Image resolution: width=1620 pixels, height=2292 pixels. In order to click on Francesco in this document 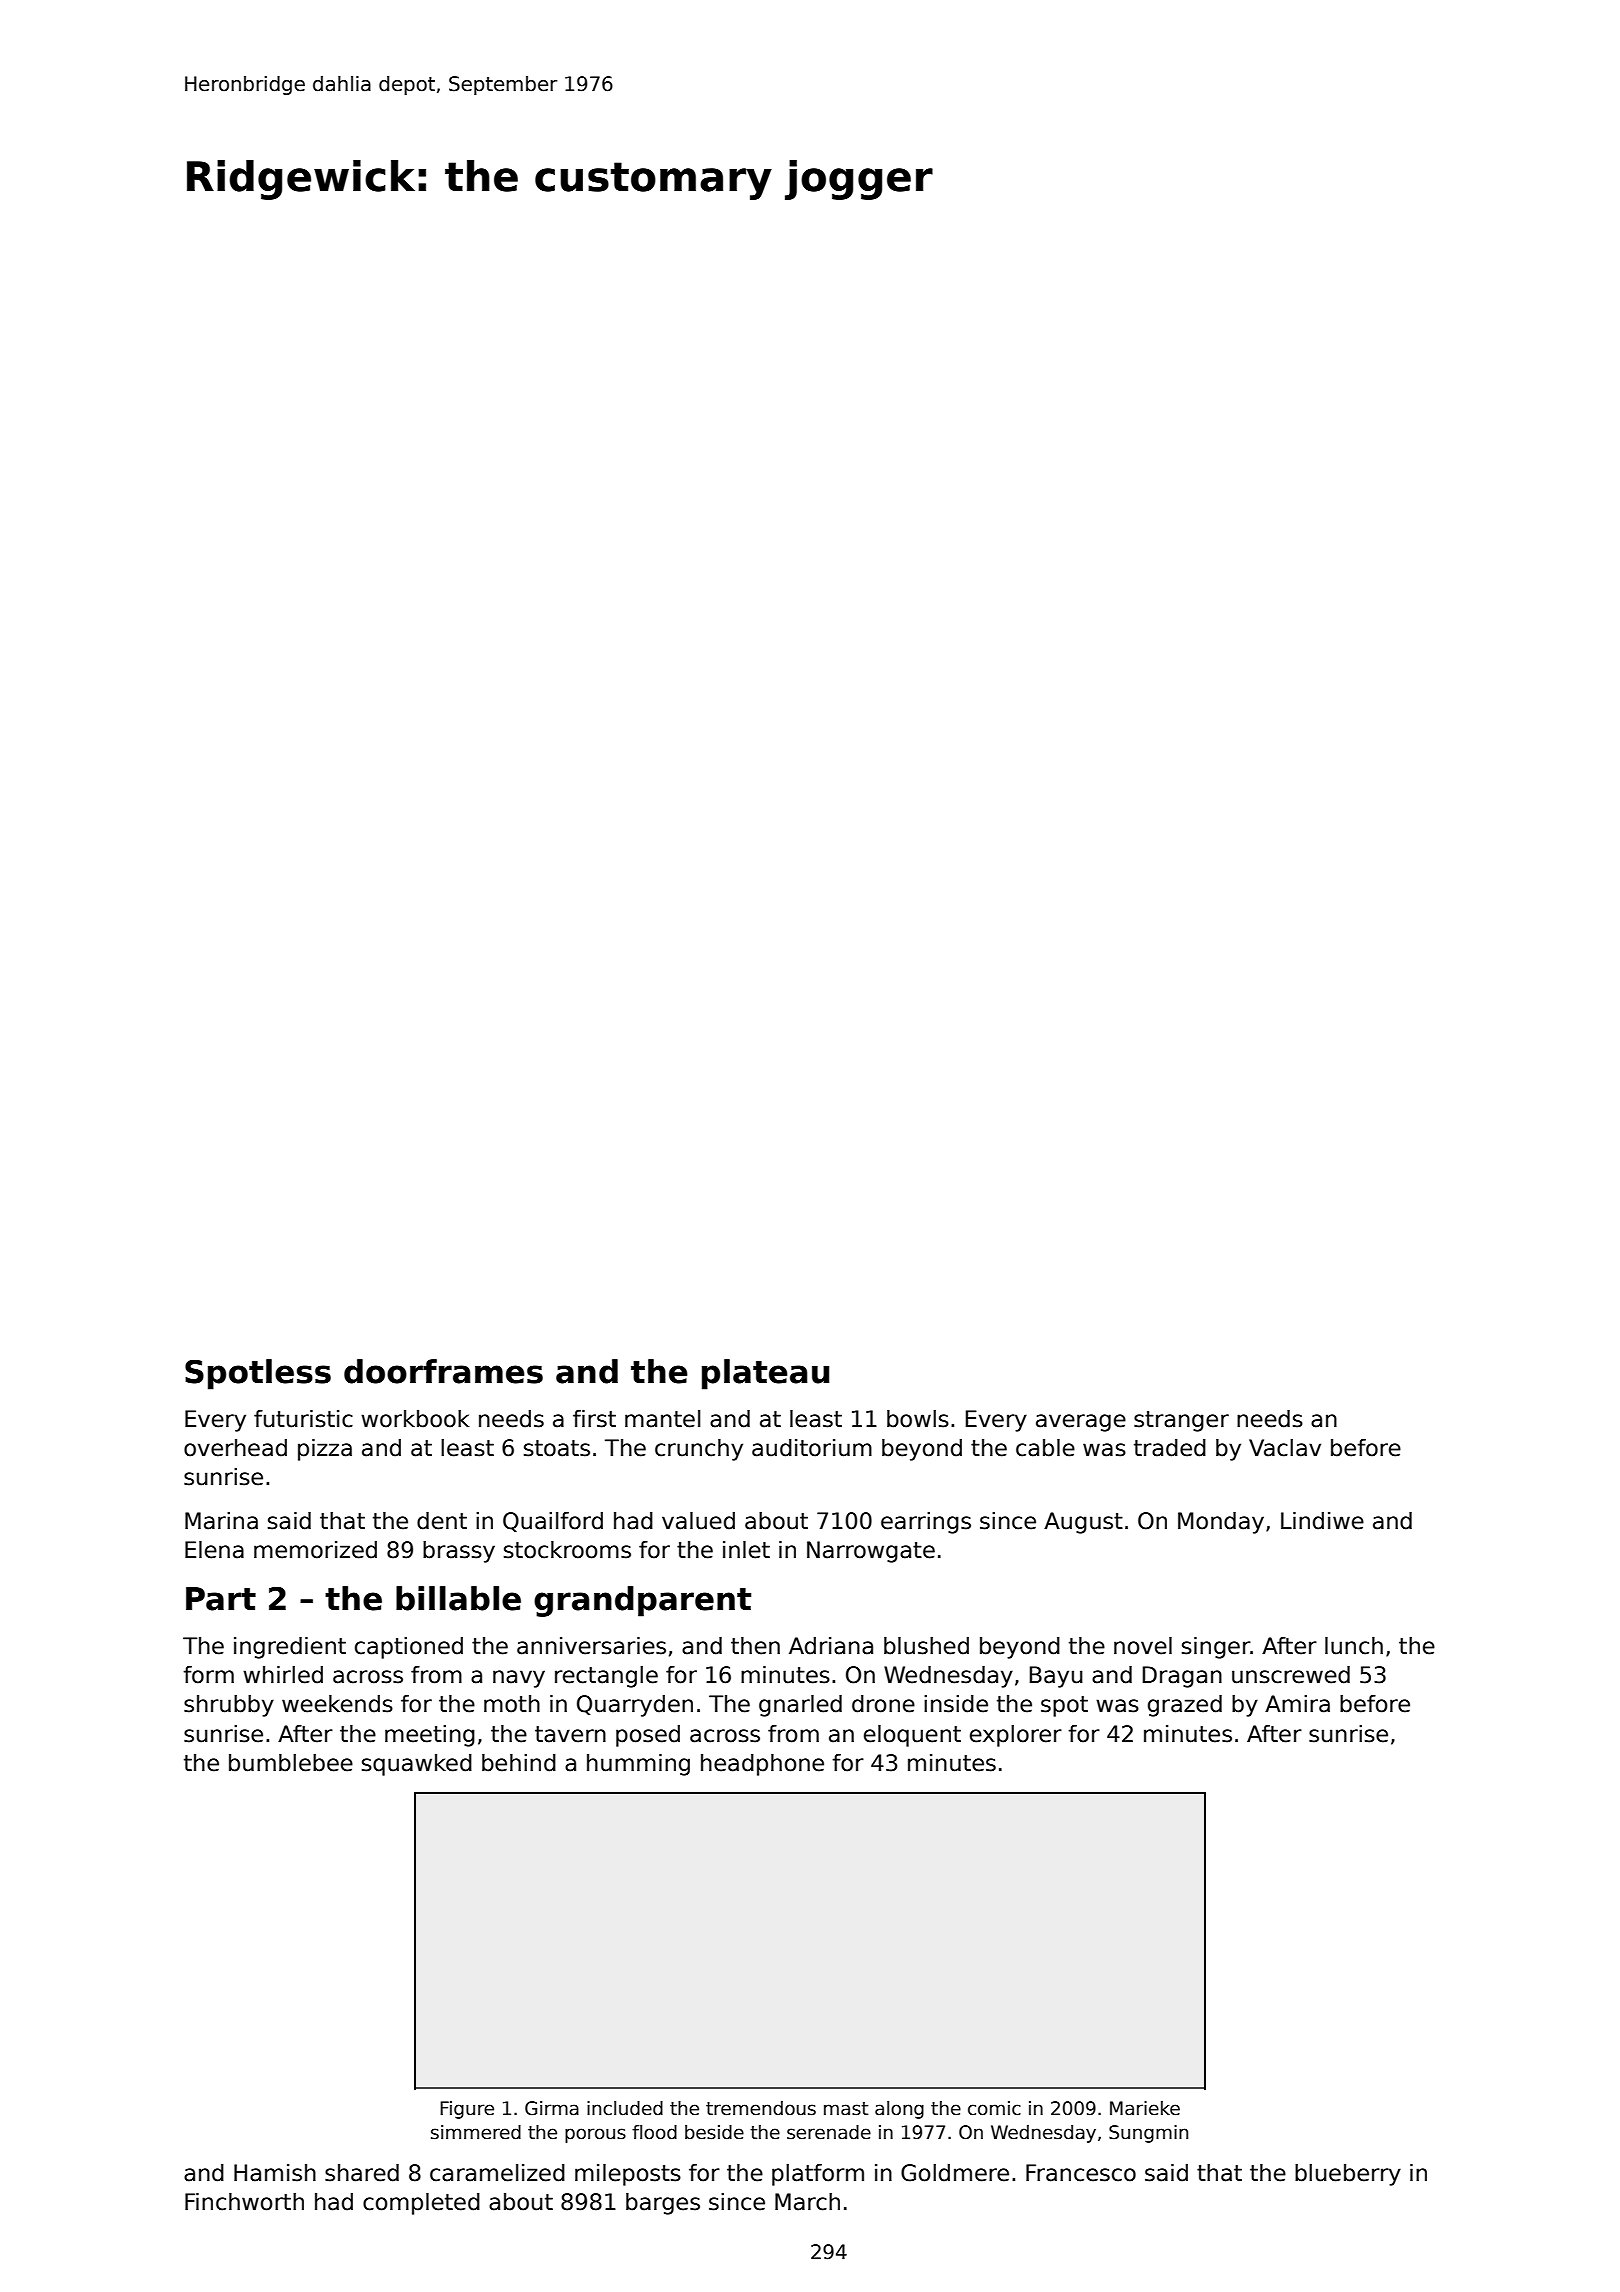, I will do `click(1081, 2173)`.
